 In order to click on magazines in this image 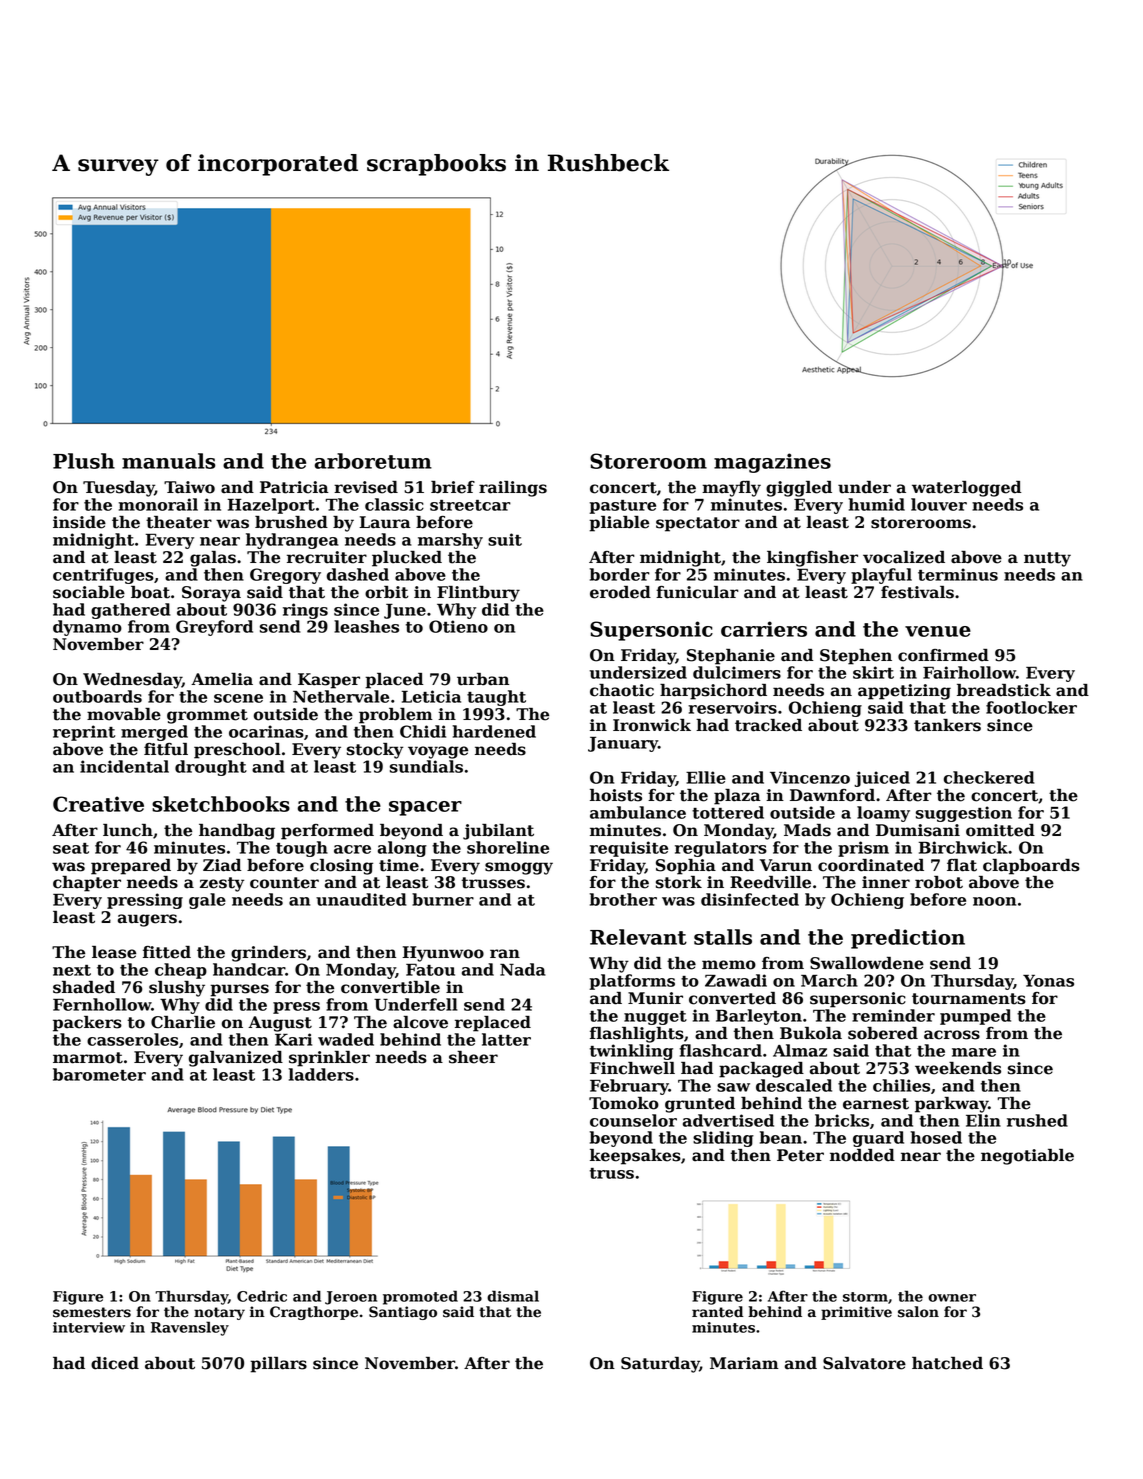, I will do `click(772, 463)`.
